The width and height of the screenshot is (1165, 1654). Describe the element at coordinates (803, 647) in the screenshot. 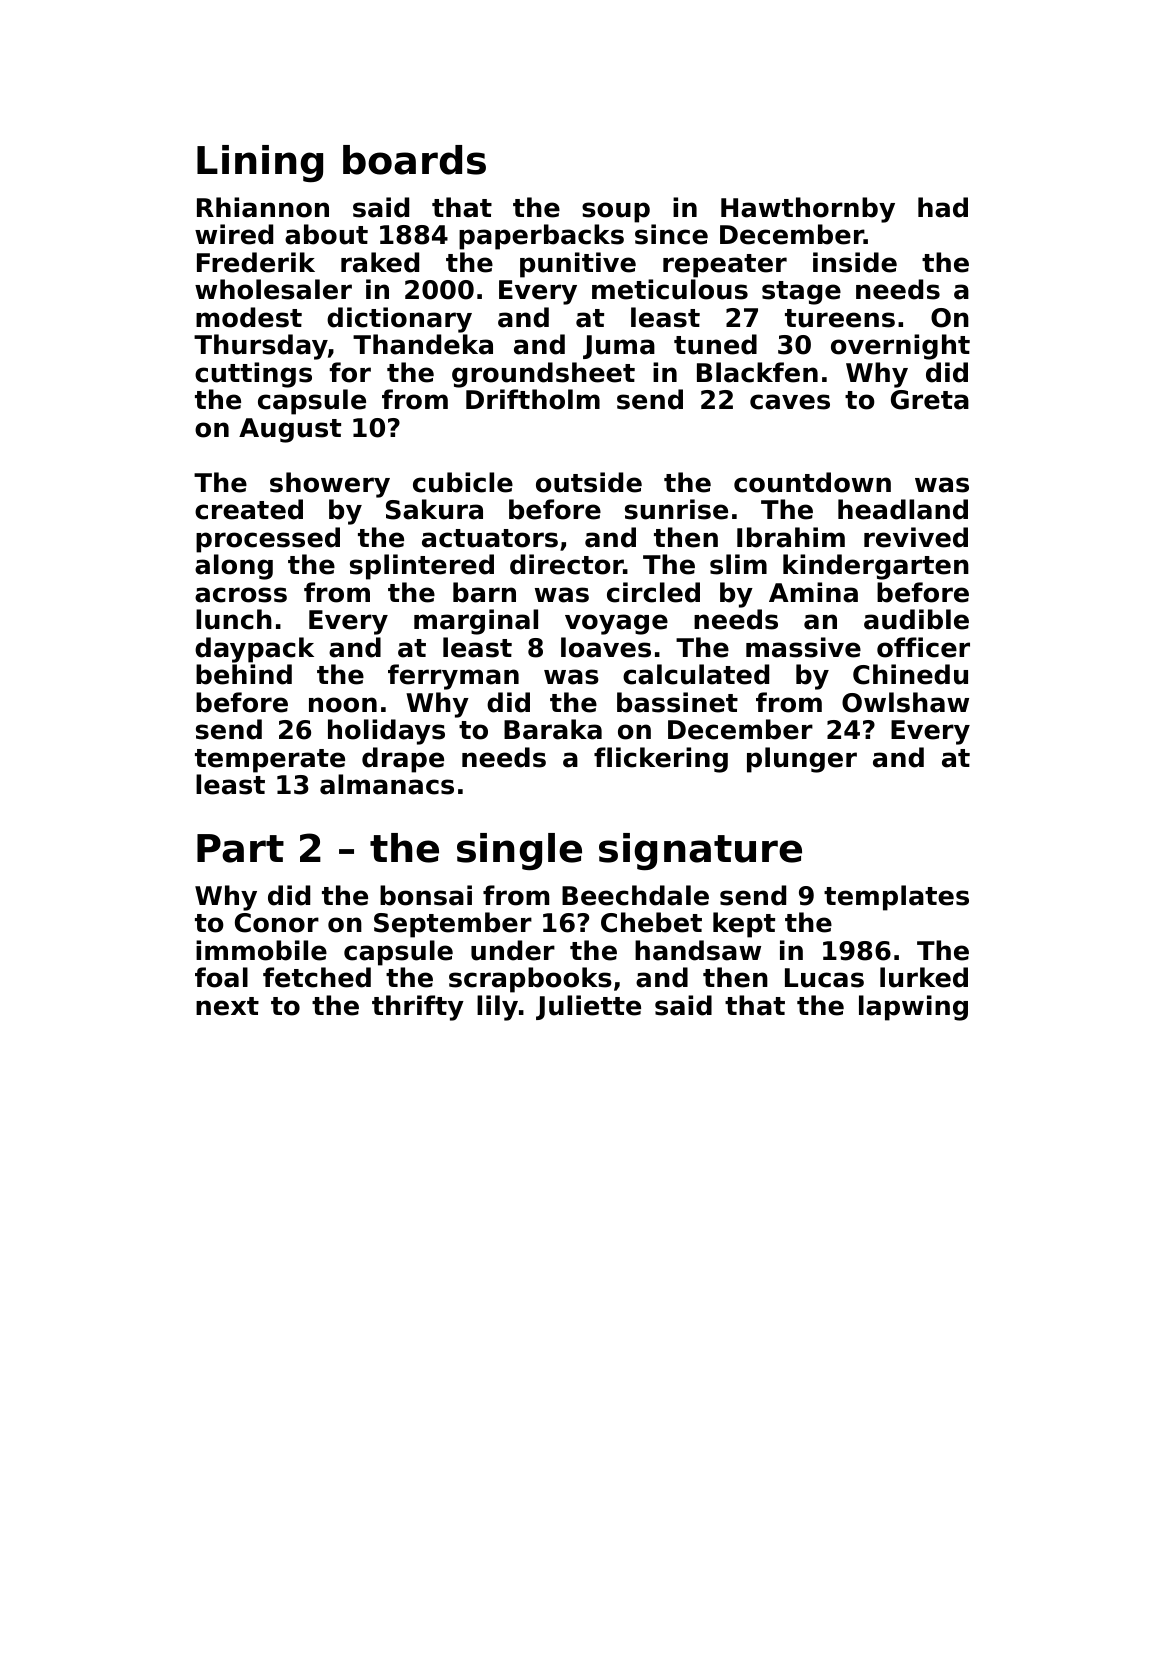

I see `massive` at that location.
